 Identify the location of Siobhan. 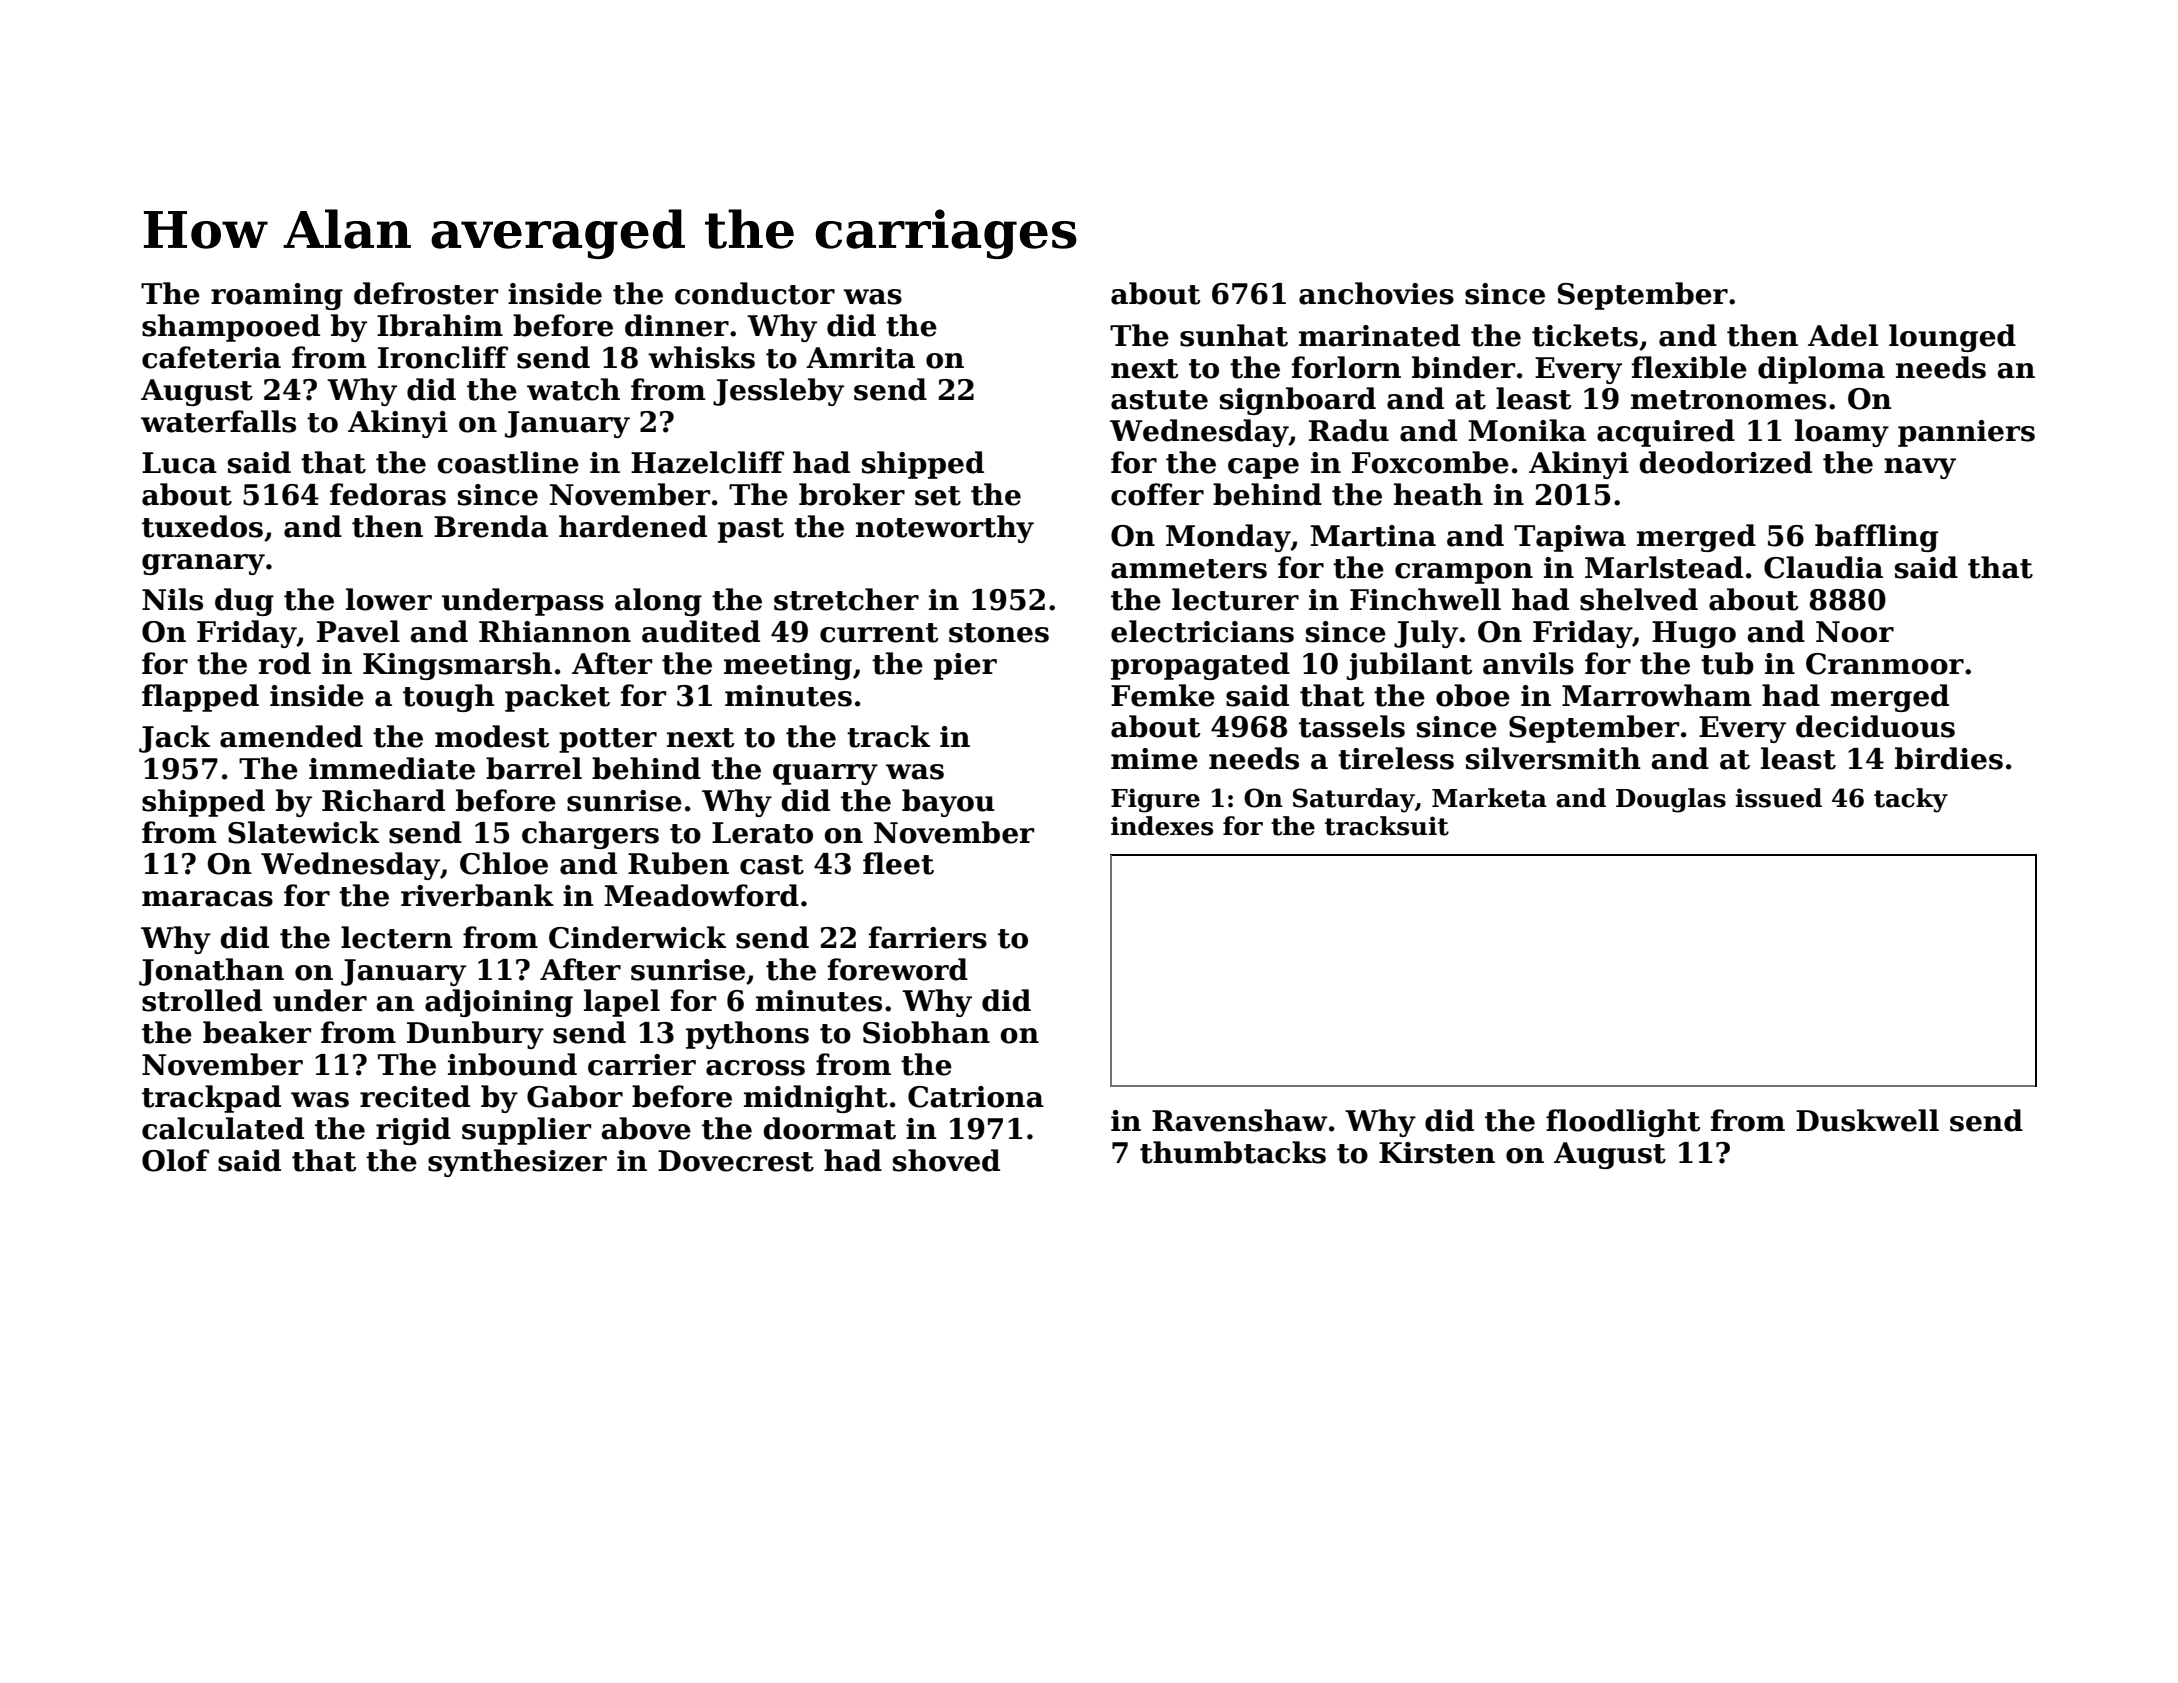
(926, 1032).
